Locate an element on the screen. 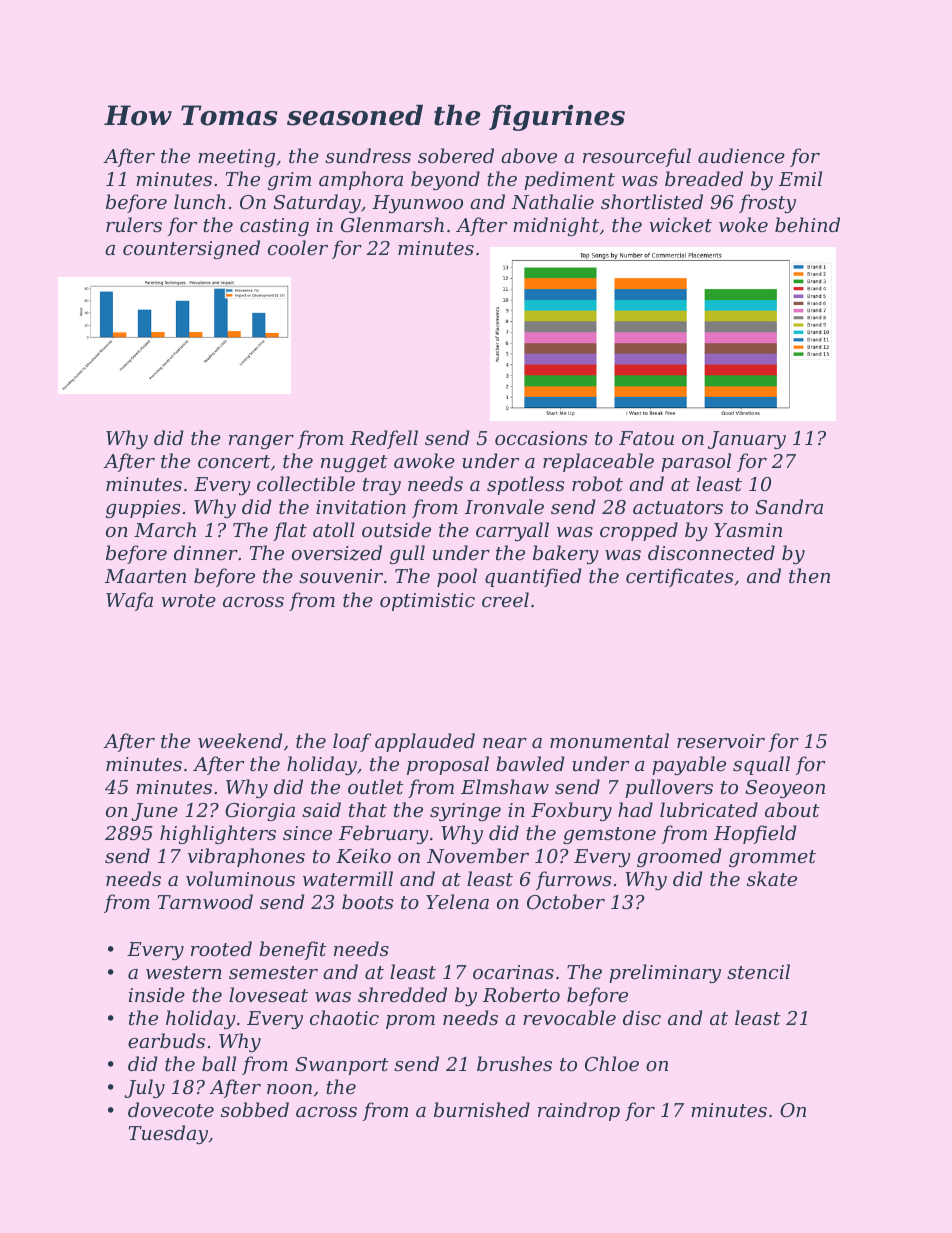 The width and height of the screenshot is (952, 1233). audience is located at coordinates (741, 155).
